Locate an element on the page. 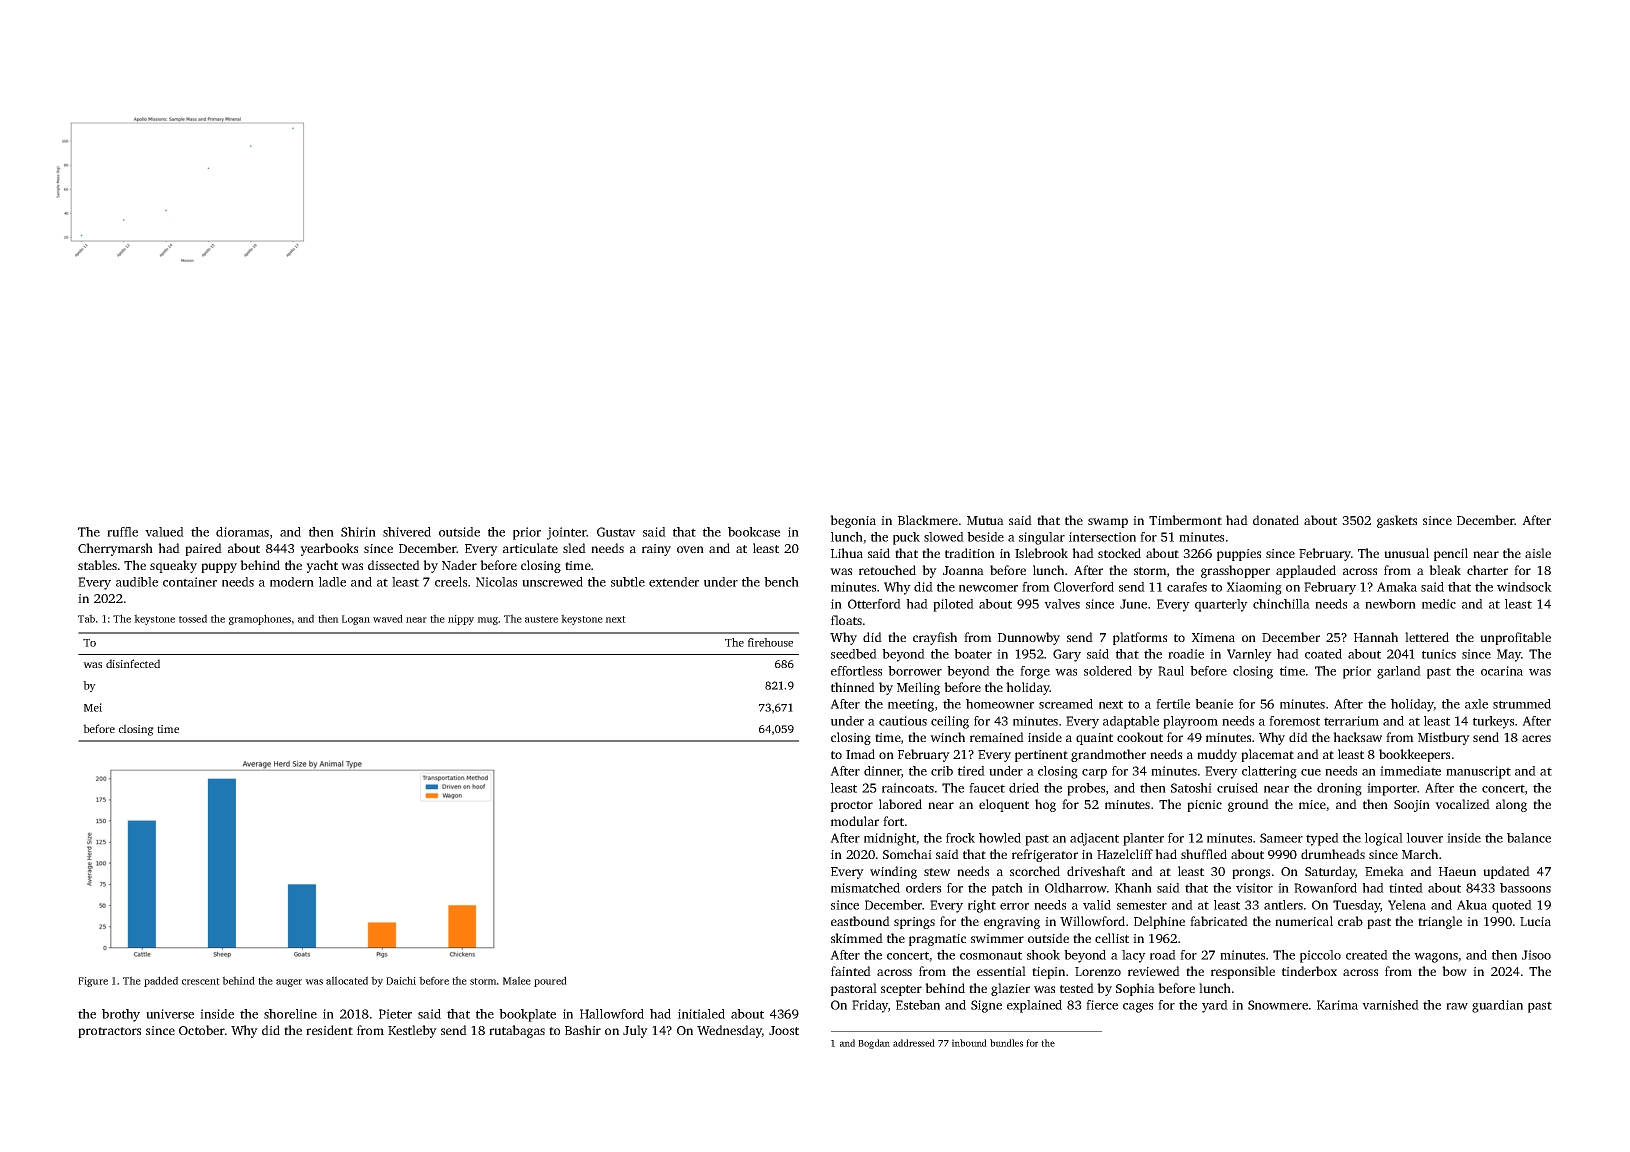  yearbooks is located at coordinates (329, 549).
